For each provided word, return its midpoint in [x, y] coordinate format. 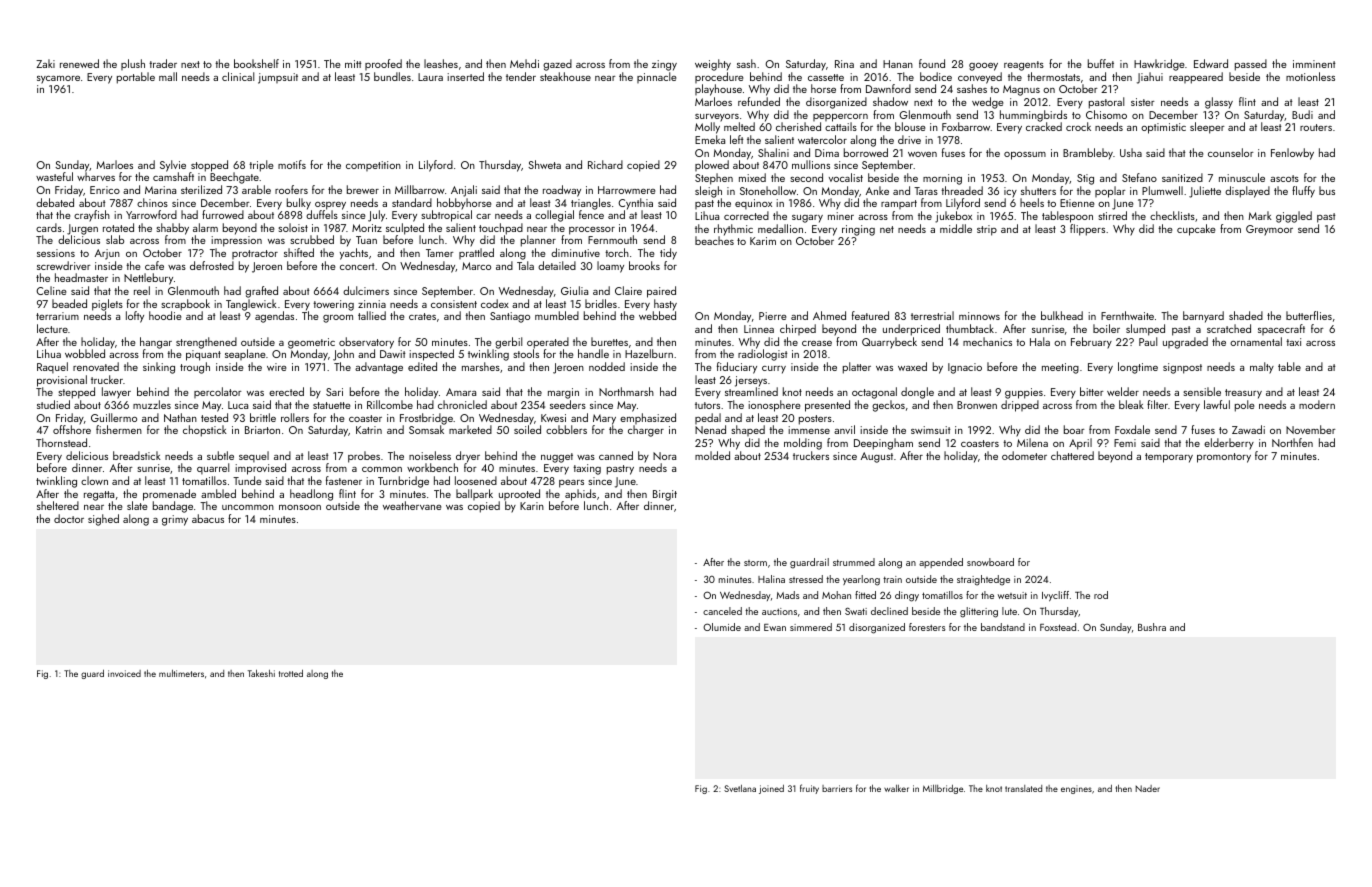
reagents [1024, 66]
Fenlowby [1292, 154]
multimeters [181, 673]
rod [1101, 595]
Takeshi [261, 673]
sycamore [58, 80]
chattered [1072, 455]
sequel [254, 456]
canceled [722, 611]
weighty [713, 65]
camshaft [173, 176]
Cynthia [635, 204]
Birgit [665, 495]
